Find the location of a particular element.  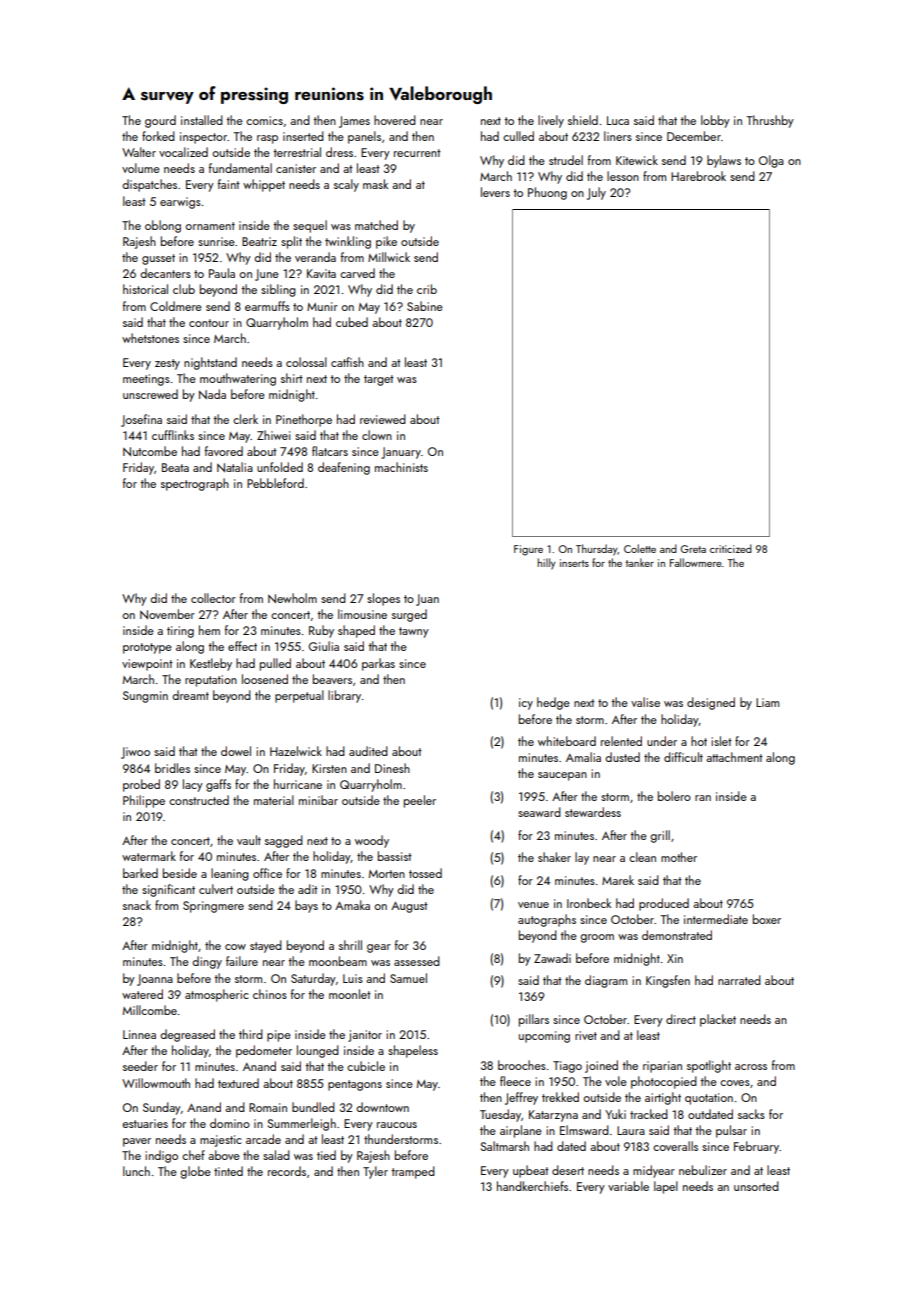

icy is located at coordinates (526, 704).
